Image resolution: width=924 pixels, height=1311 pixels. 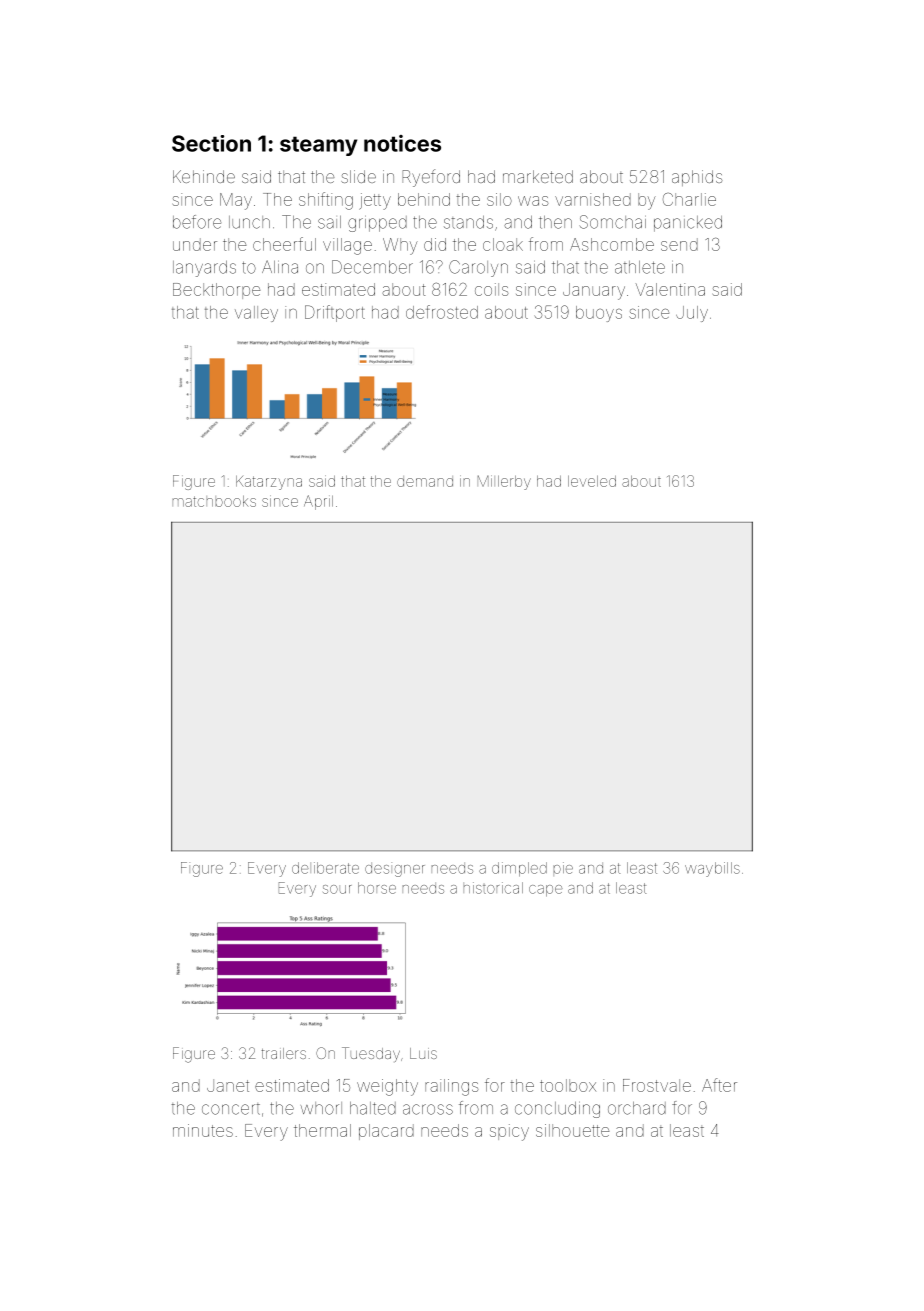 What do you see at coordinates (592, 481) in the image?
I see `leveled` at bounding box center [592, 481].
